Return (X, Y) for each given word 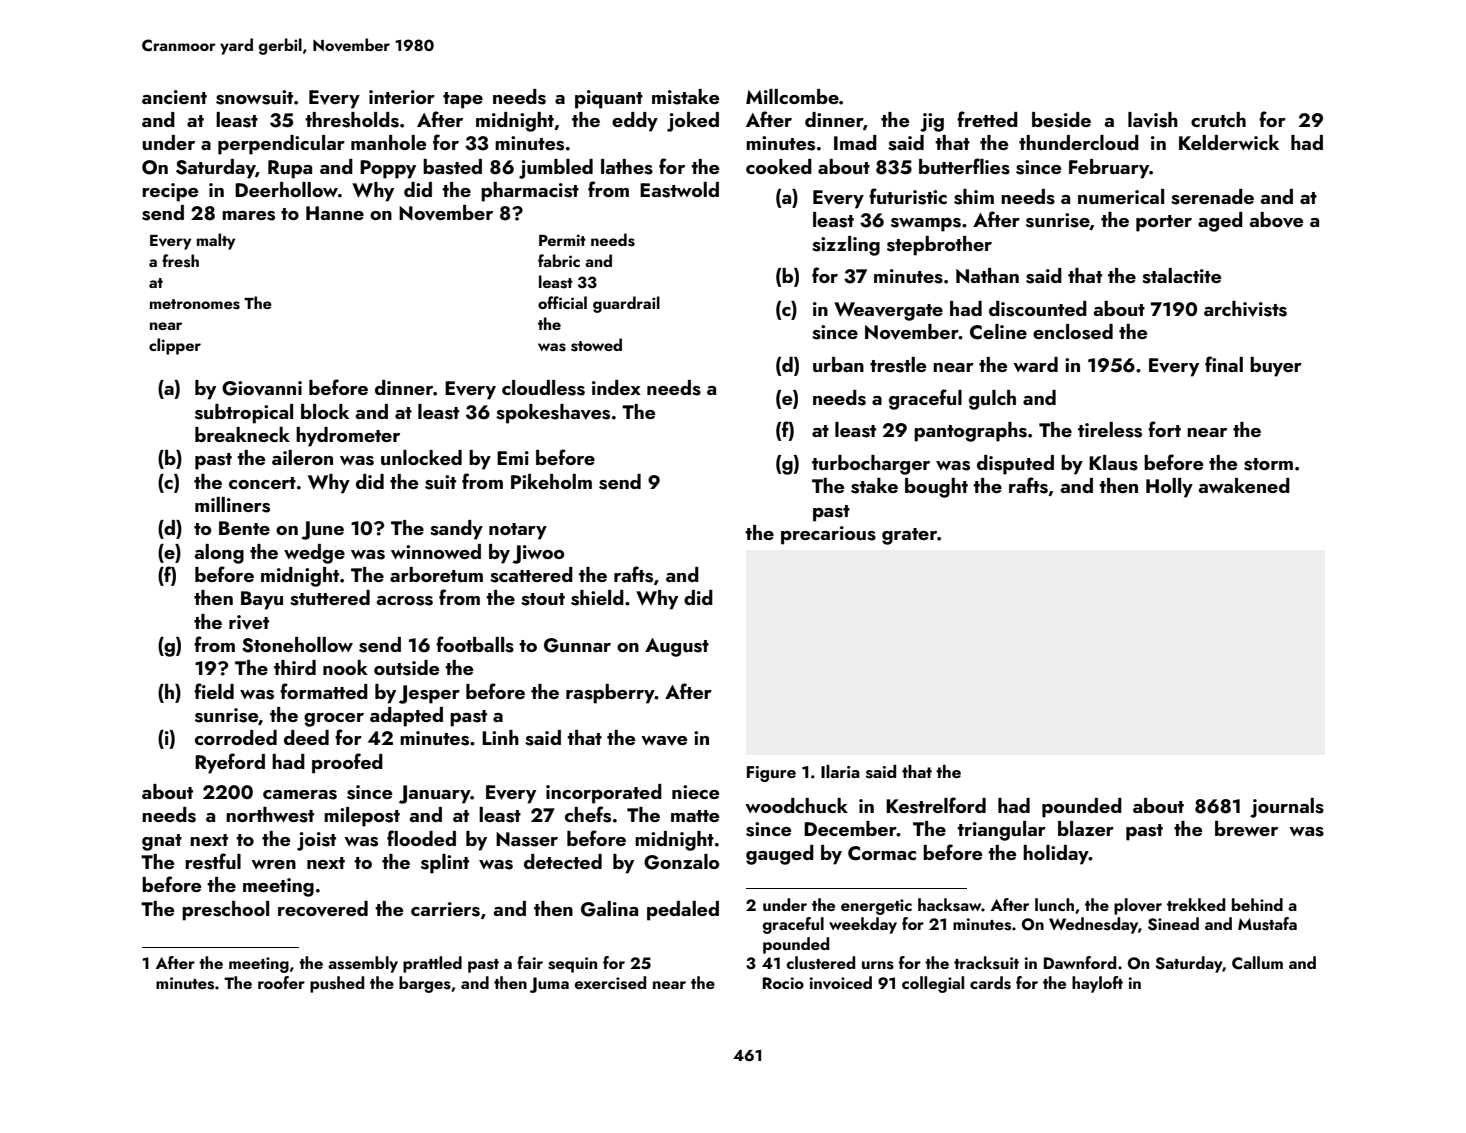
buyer (1276, 367)
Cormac (882, 853)
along (219, 554)
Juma (549, 985)
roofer (281, 982)
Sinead (1173, 924)
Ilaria (840, 771)
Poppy (388, 169)
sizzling (846, 246)
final (1224, 364)
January (435, 794)
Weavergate (888, 311)
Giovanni (262, 388)
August (677, 647)
